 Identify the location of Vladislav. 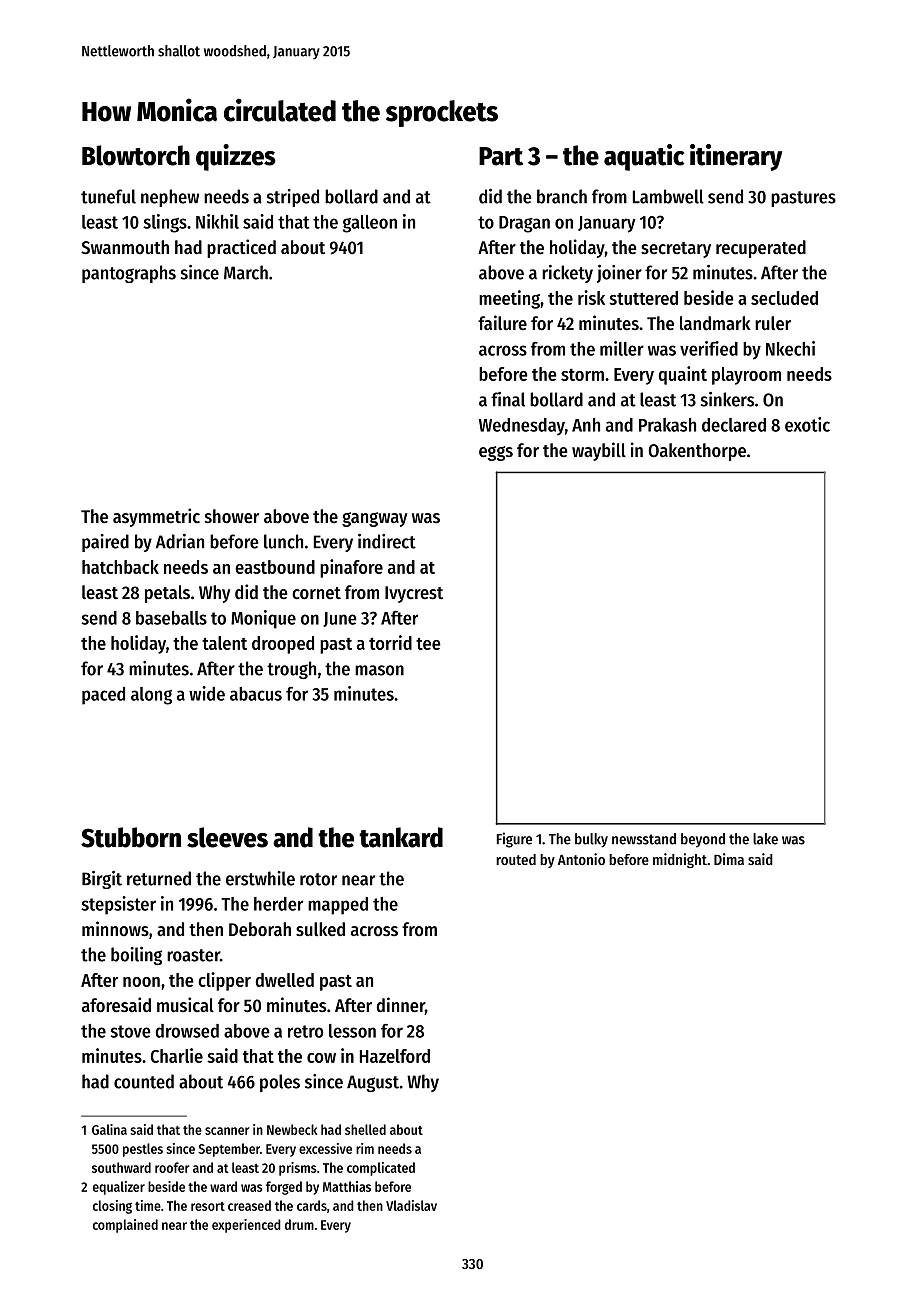
(411, 1205).
